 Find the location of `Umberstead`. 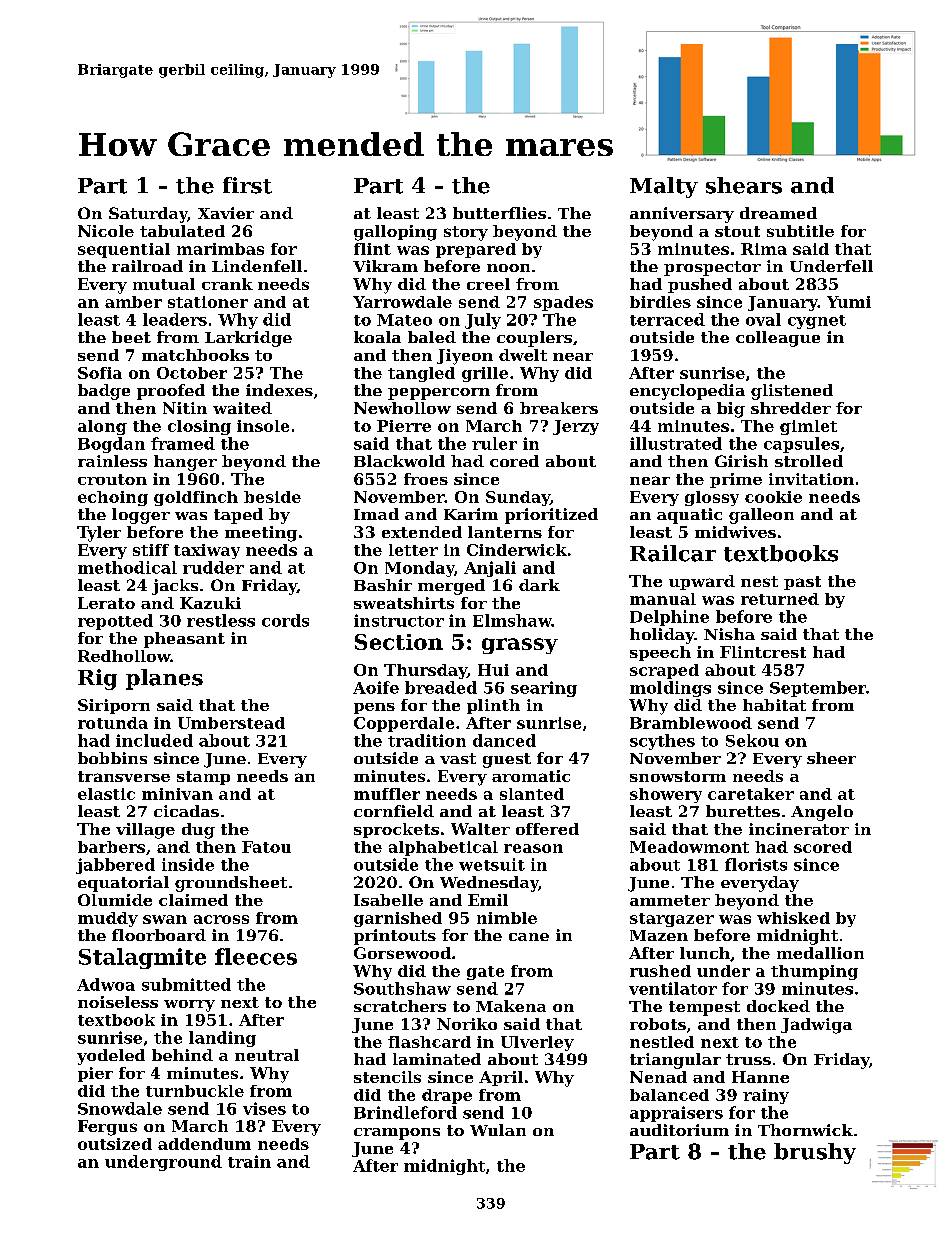

Umberstead is located at coordinates (231, 723).
